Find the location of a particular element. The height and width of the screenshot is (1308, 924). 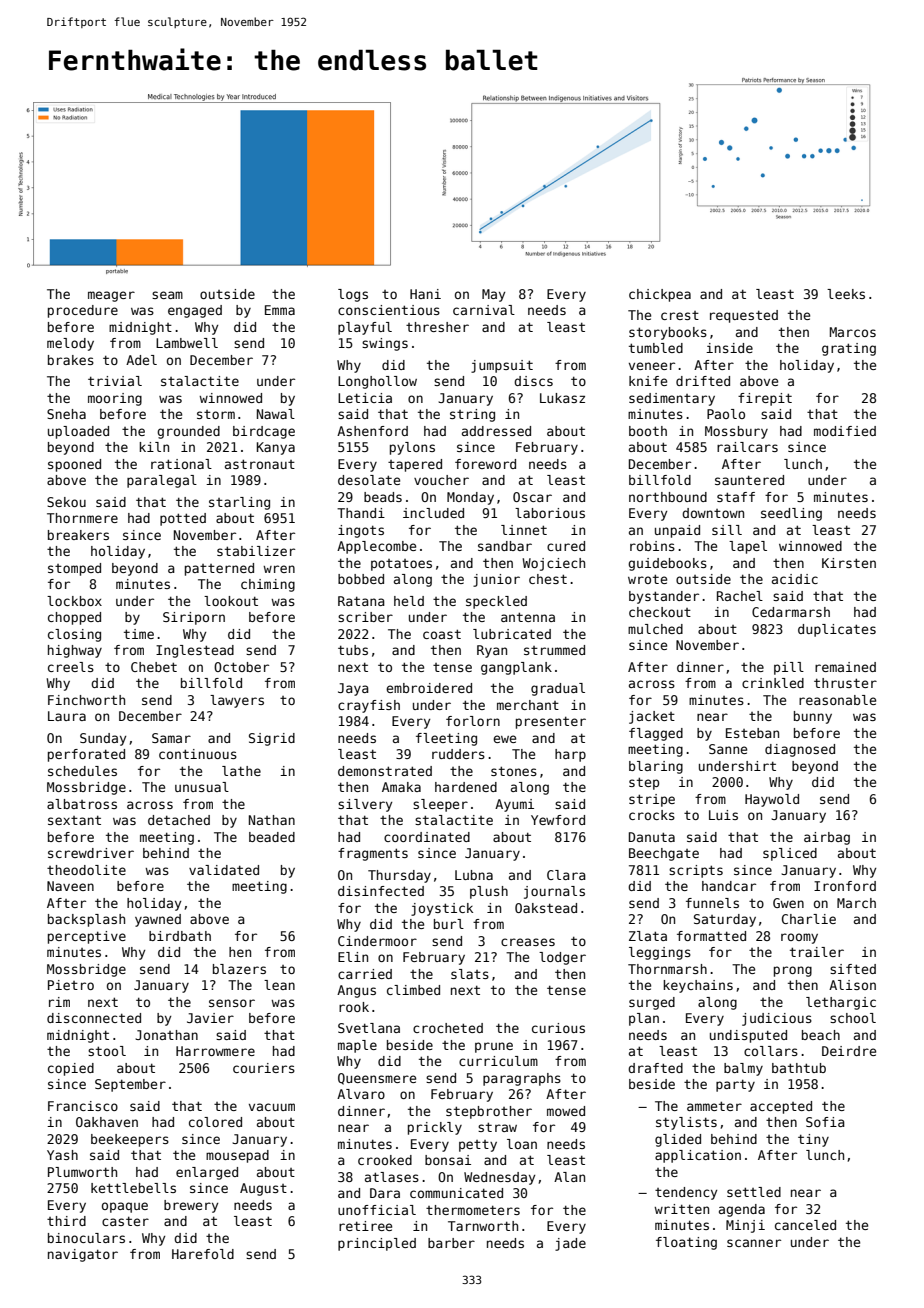

logs is located at coordinates (353, 295).
